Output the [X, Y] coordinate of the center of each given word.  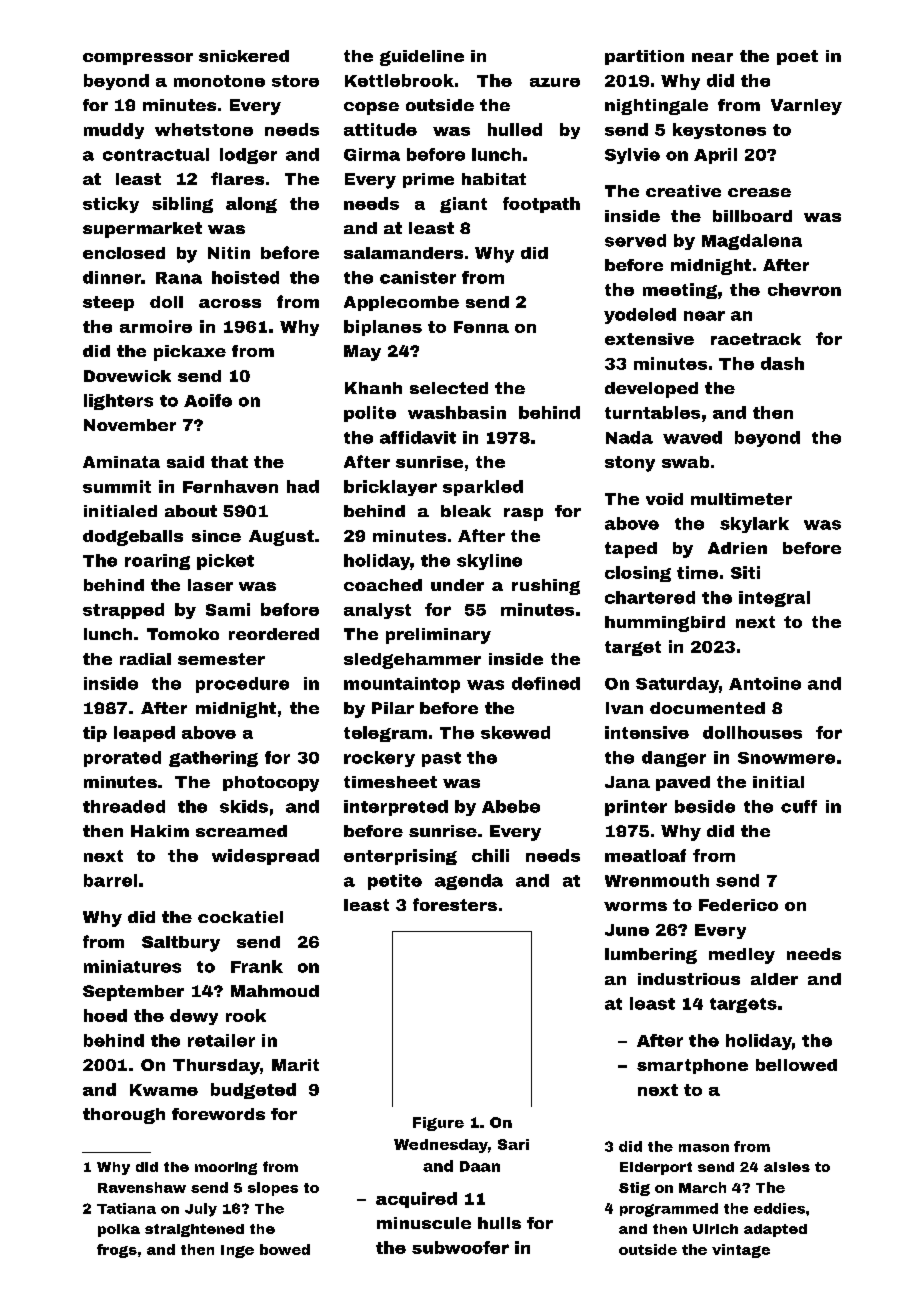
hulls [499, 1223]
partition [644, 57]
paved [683, 783]
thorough [124, 1116]
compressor [138, 59]
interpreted [396, 808]
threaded [124, 806]
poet [797, 57]
